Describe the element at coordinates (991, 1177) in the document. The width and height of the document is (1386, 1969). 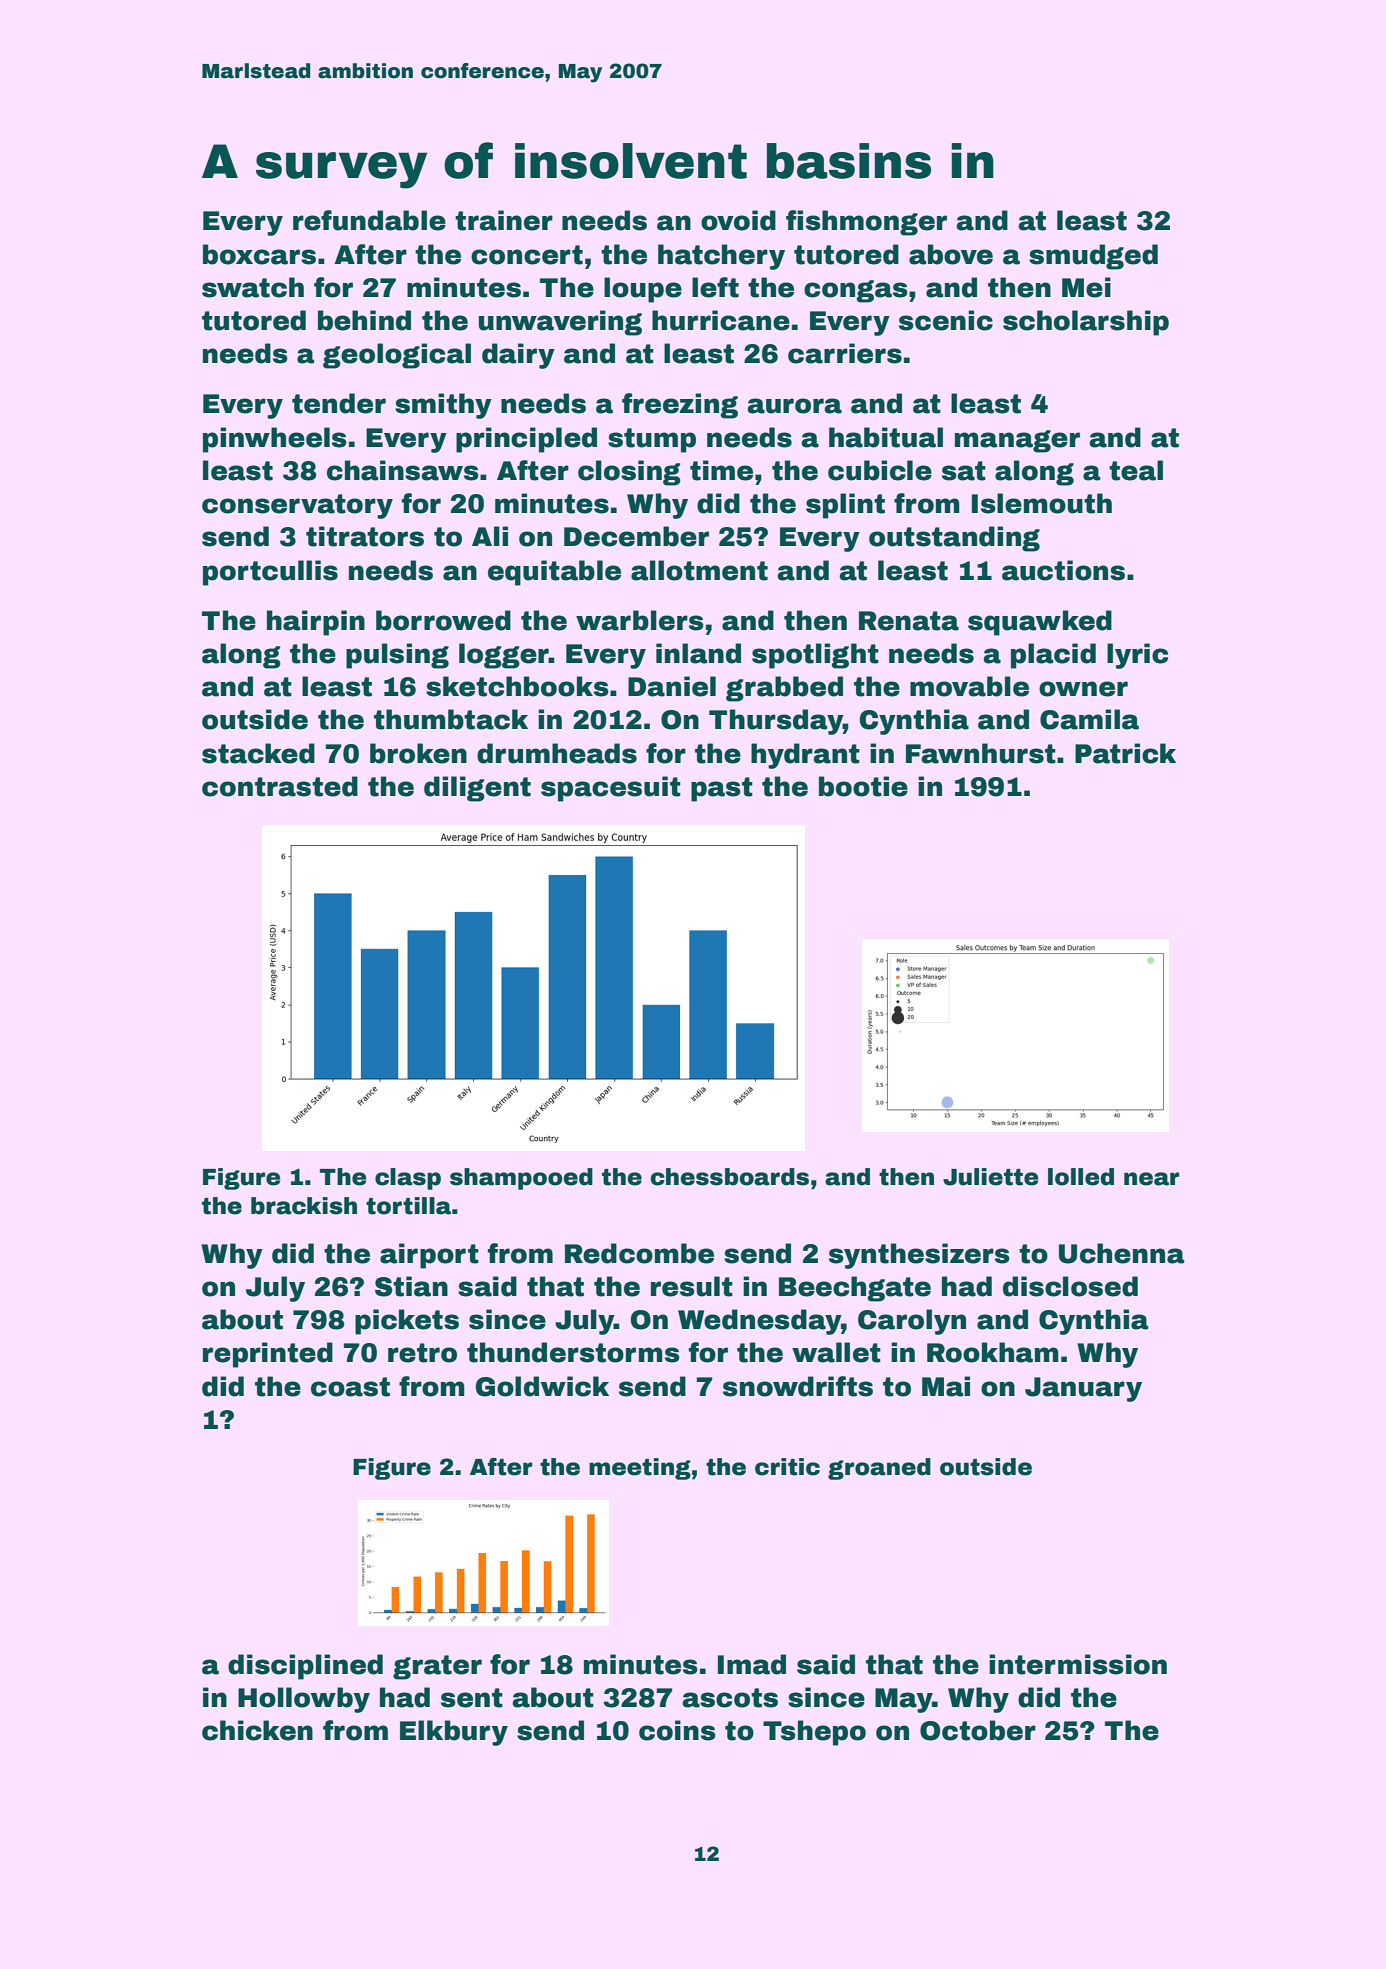
I see `Juliette` at that location.
